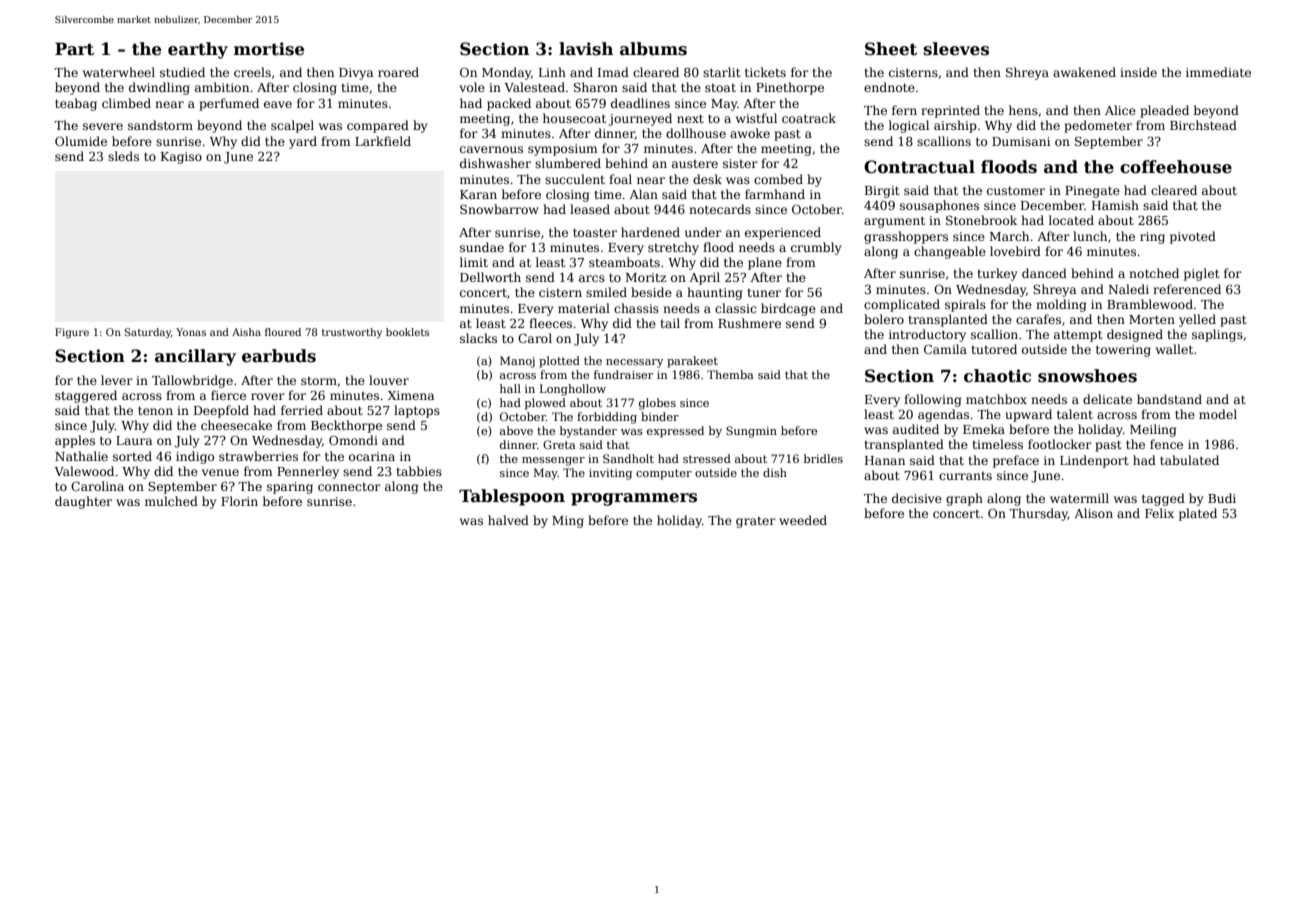 This page has height=924, width=1308. What do you see at coordinates (269, 49) in the page?
I see `mortise` at bounding box center [269, 49].
